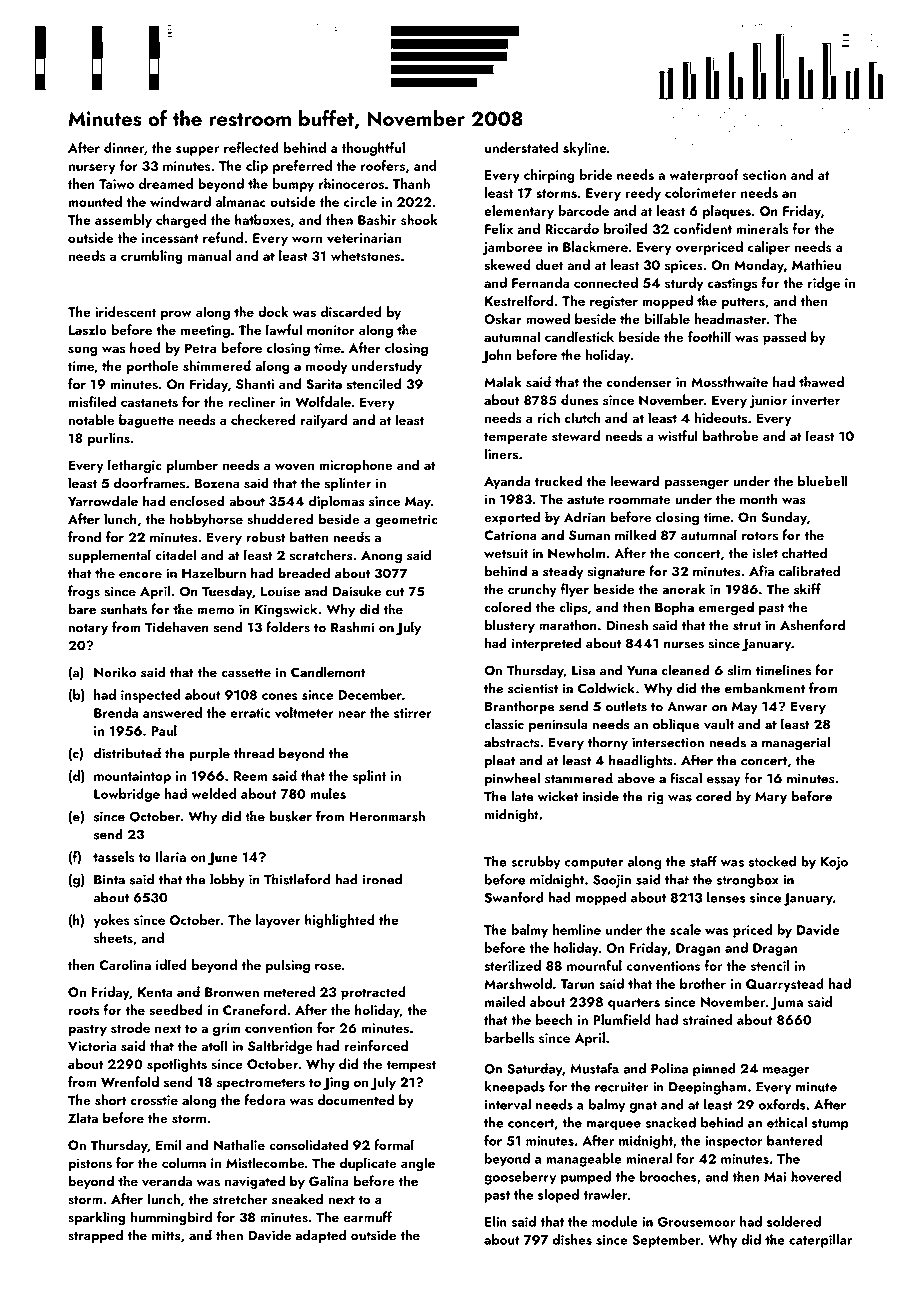  Describe the element at coordinates (579, 336) in the image. I see `candlestick` at that location.
